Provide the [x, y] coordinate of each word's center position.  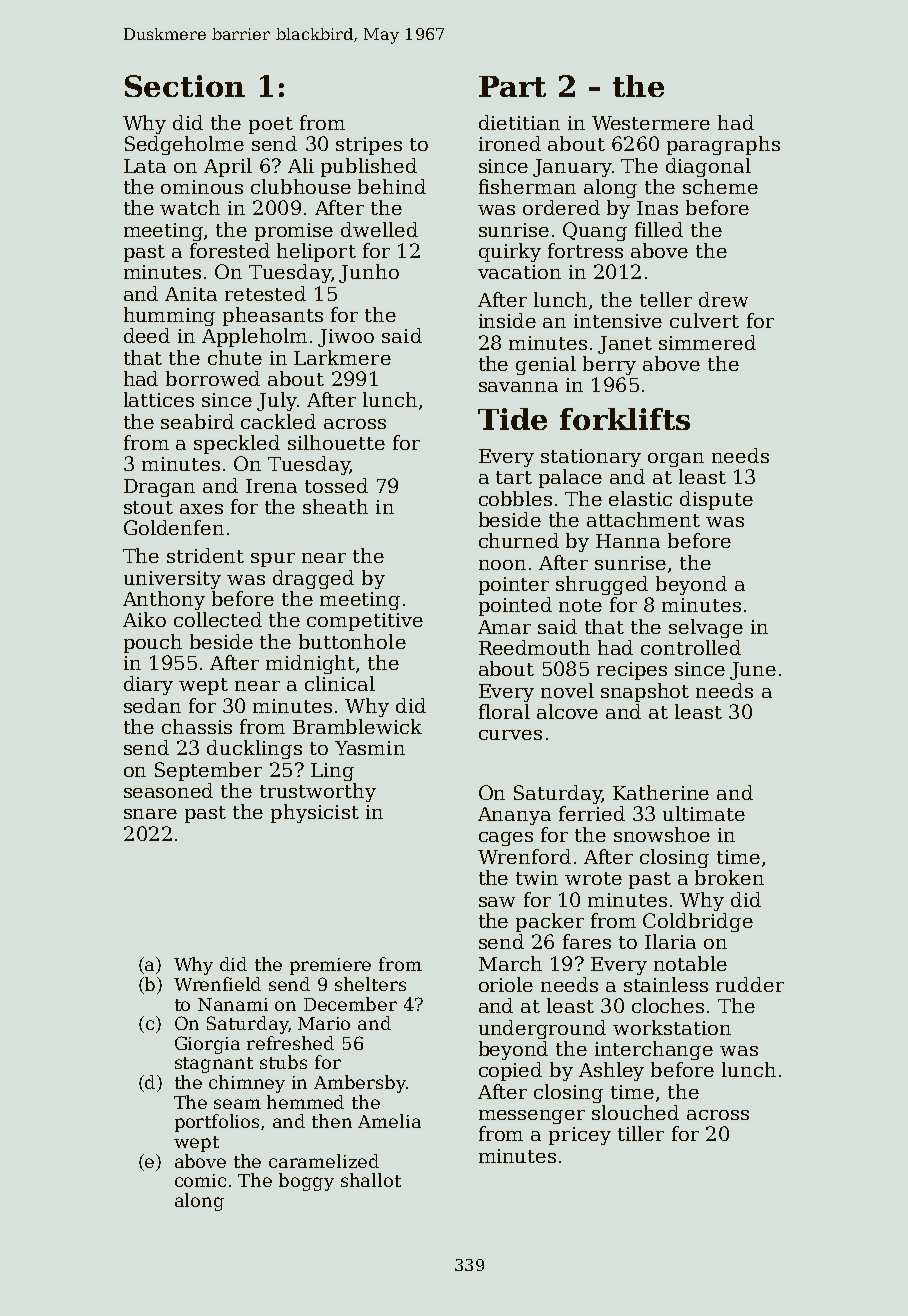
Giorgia [207, 1045]
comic [200, 1180]
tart [514, 477]
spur [273, 560]
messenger [532, 1117]
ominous [202, 187]
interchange [654, 1050]
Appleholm [254, 337]
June [753, 671]
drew [723, 299]
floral [504, 711]
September [208, 771]
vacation [519, 272]
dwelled [379, 229]
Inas [657, 208]
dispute [716, 500]
